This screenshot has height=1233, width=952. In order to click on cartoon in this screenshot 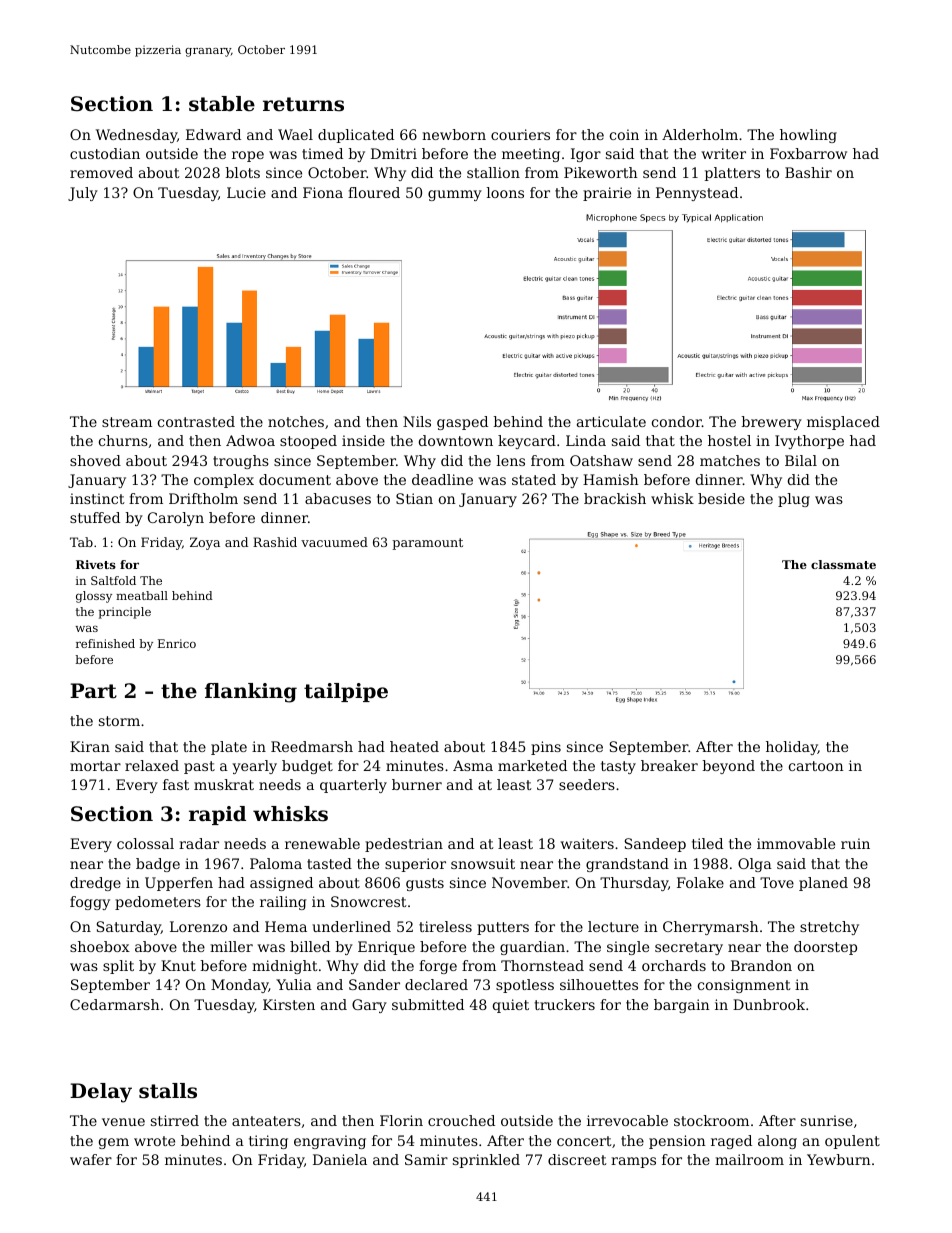, I will do `click(816, 766)`.
